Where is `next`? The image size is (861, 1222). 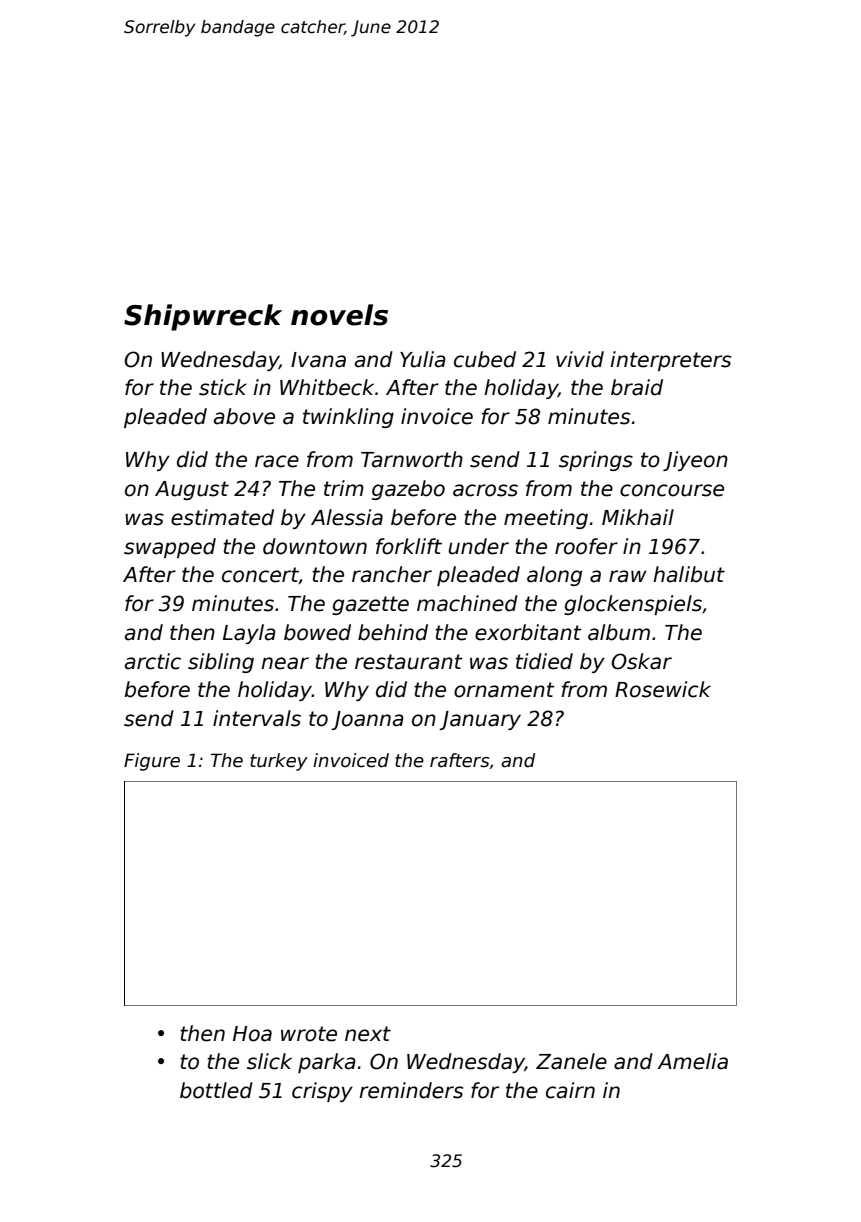 next is located at coordinates (368, 1034).
